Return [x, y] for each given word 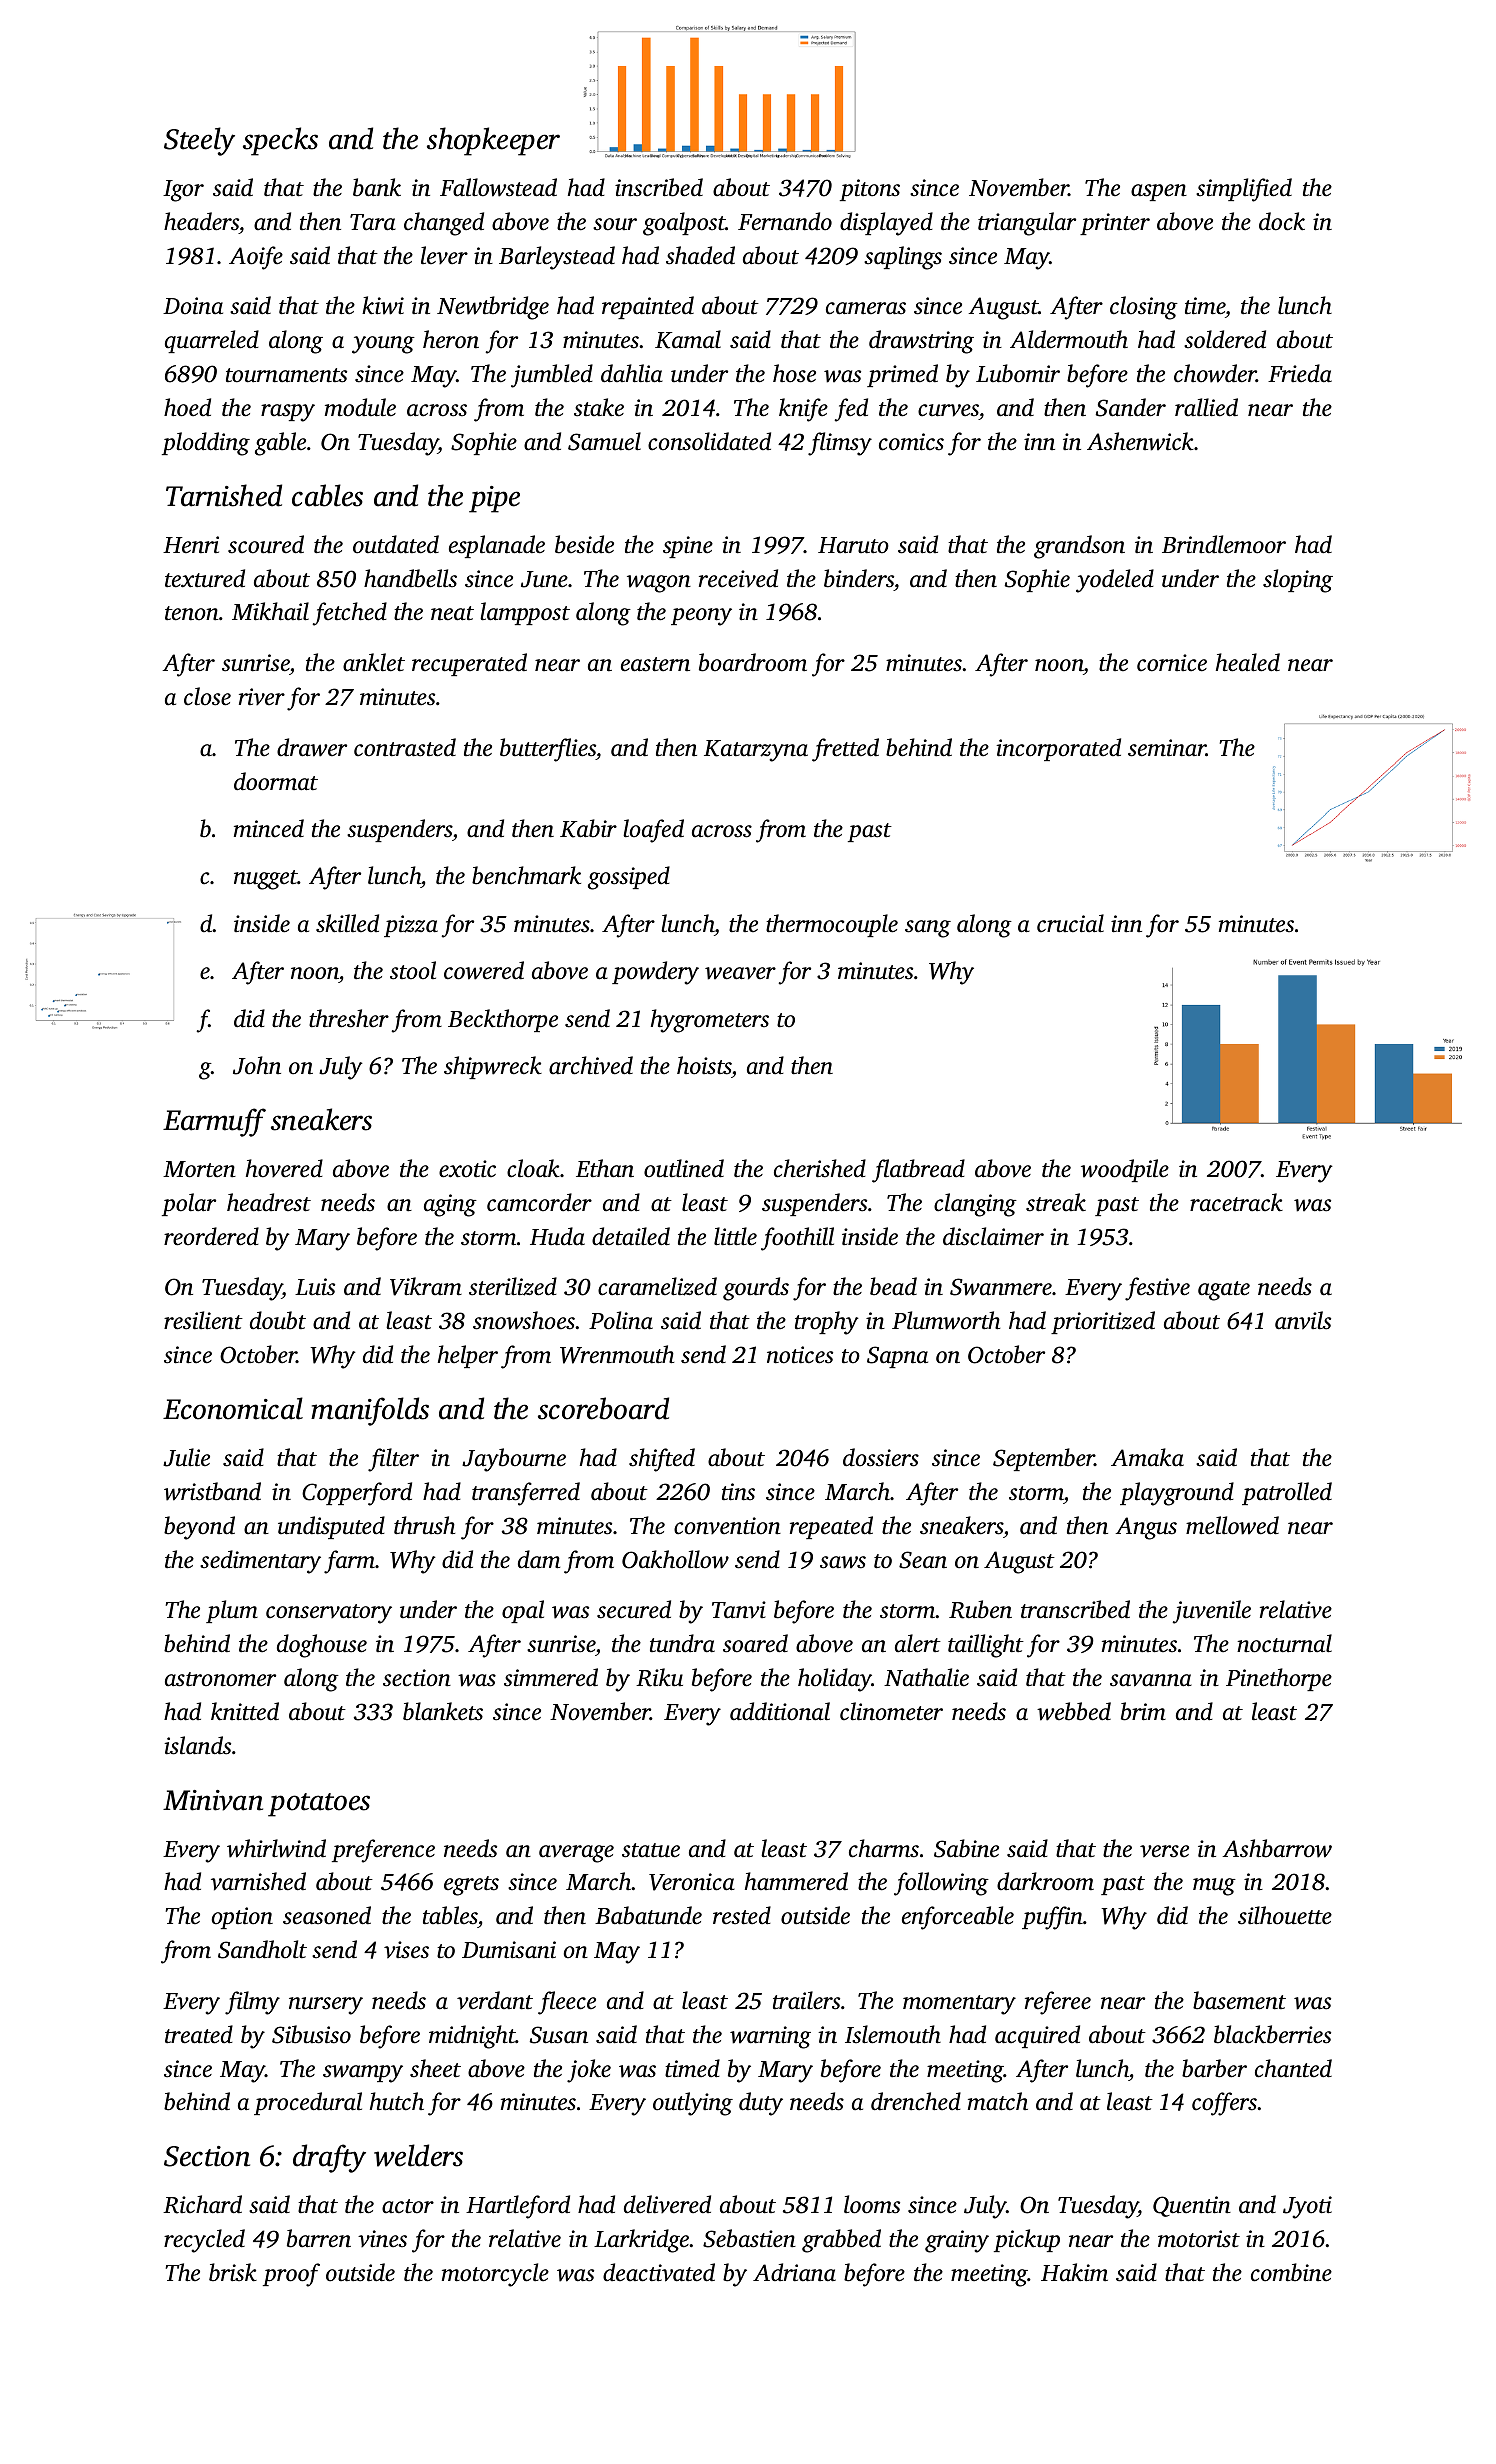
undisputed [331, 1527]
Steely [199, 141]
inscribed [659, 187]
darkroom [1045, 1881]
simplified [1244, 190]
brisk [233, 2272]
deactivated [659, 2272]
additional [780, 1711]
